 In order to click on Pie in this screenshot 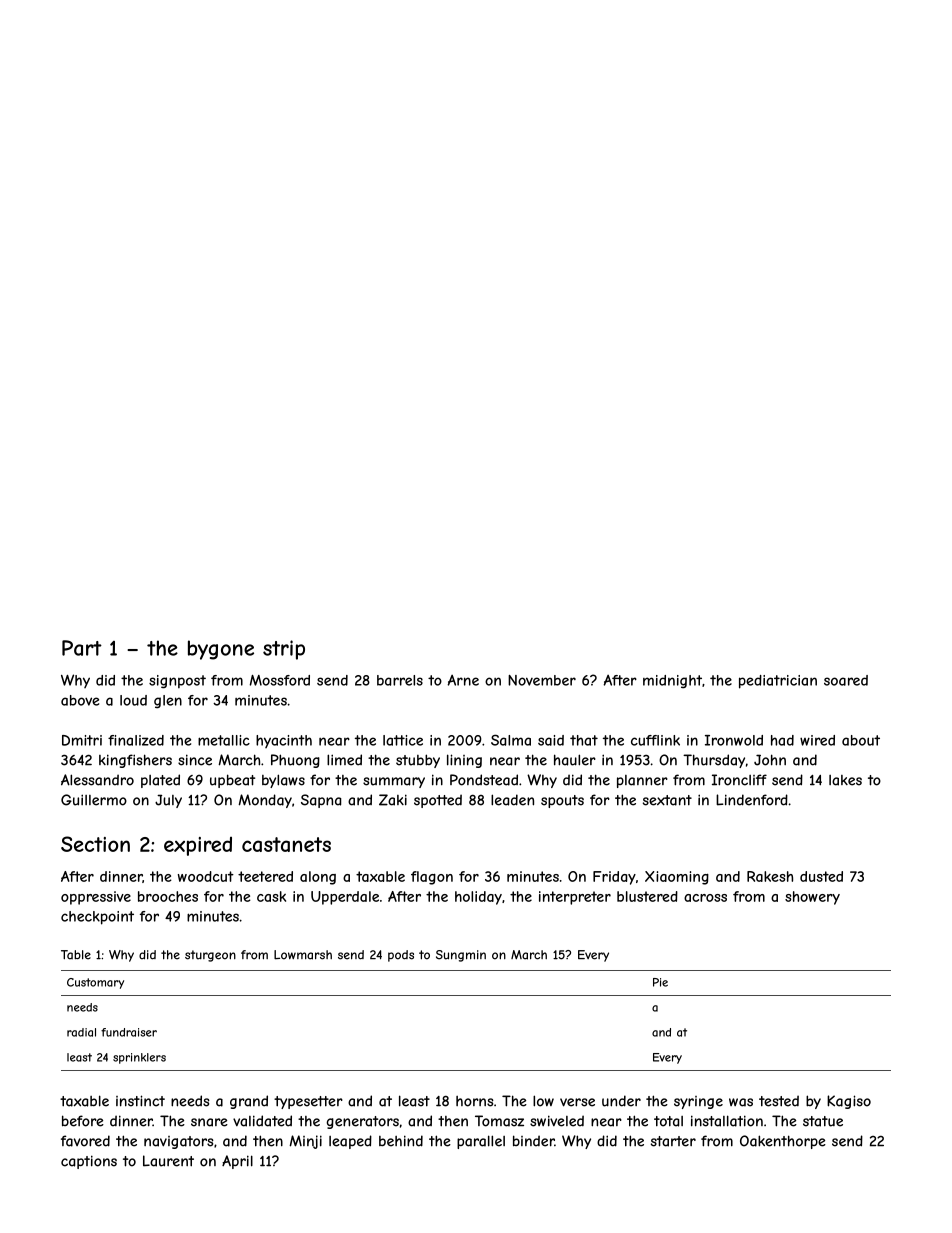, I will do `click(660, 982)`.
